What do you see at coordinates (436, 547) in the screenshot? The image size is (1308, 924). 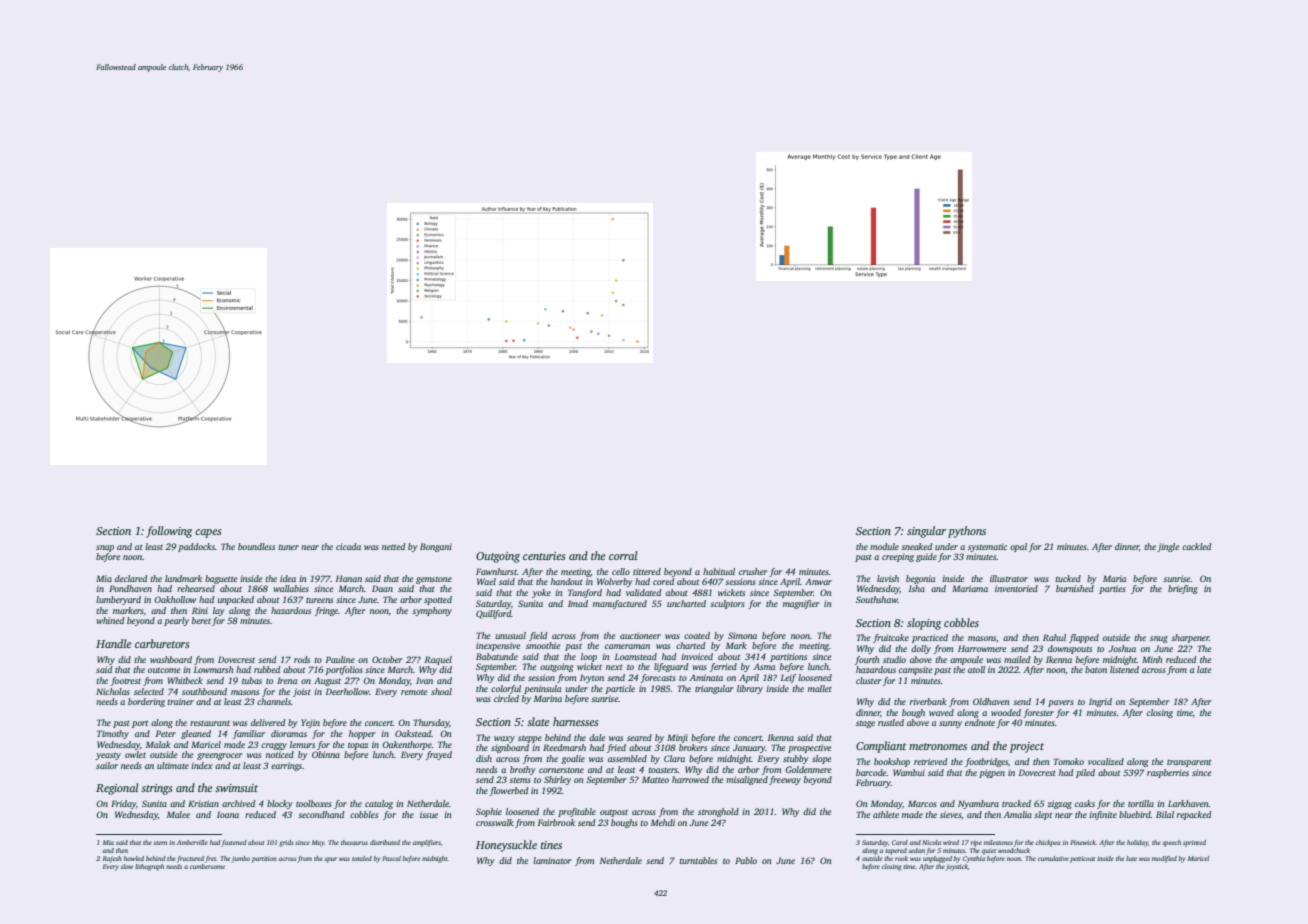 I see `Bongani` at bounding box center [436, 547].
